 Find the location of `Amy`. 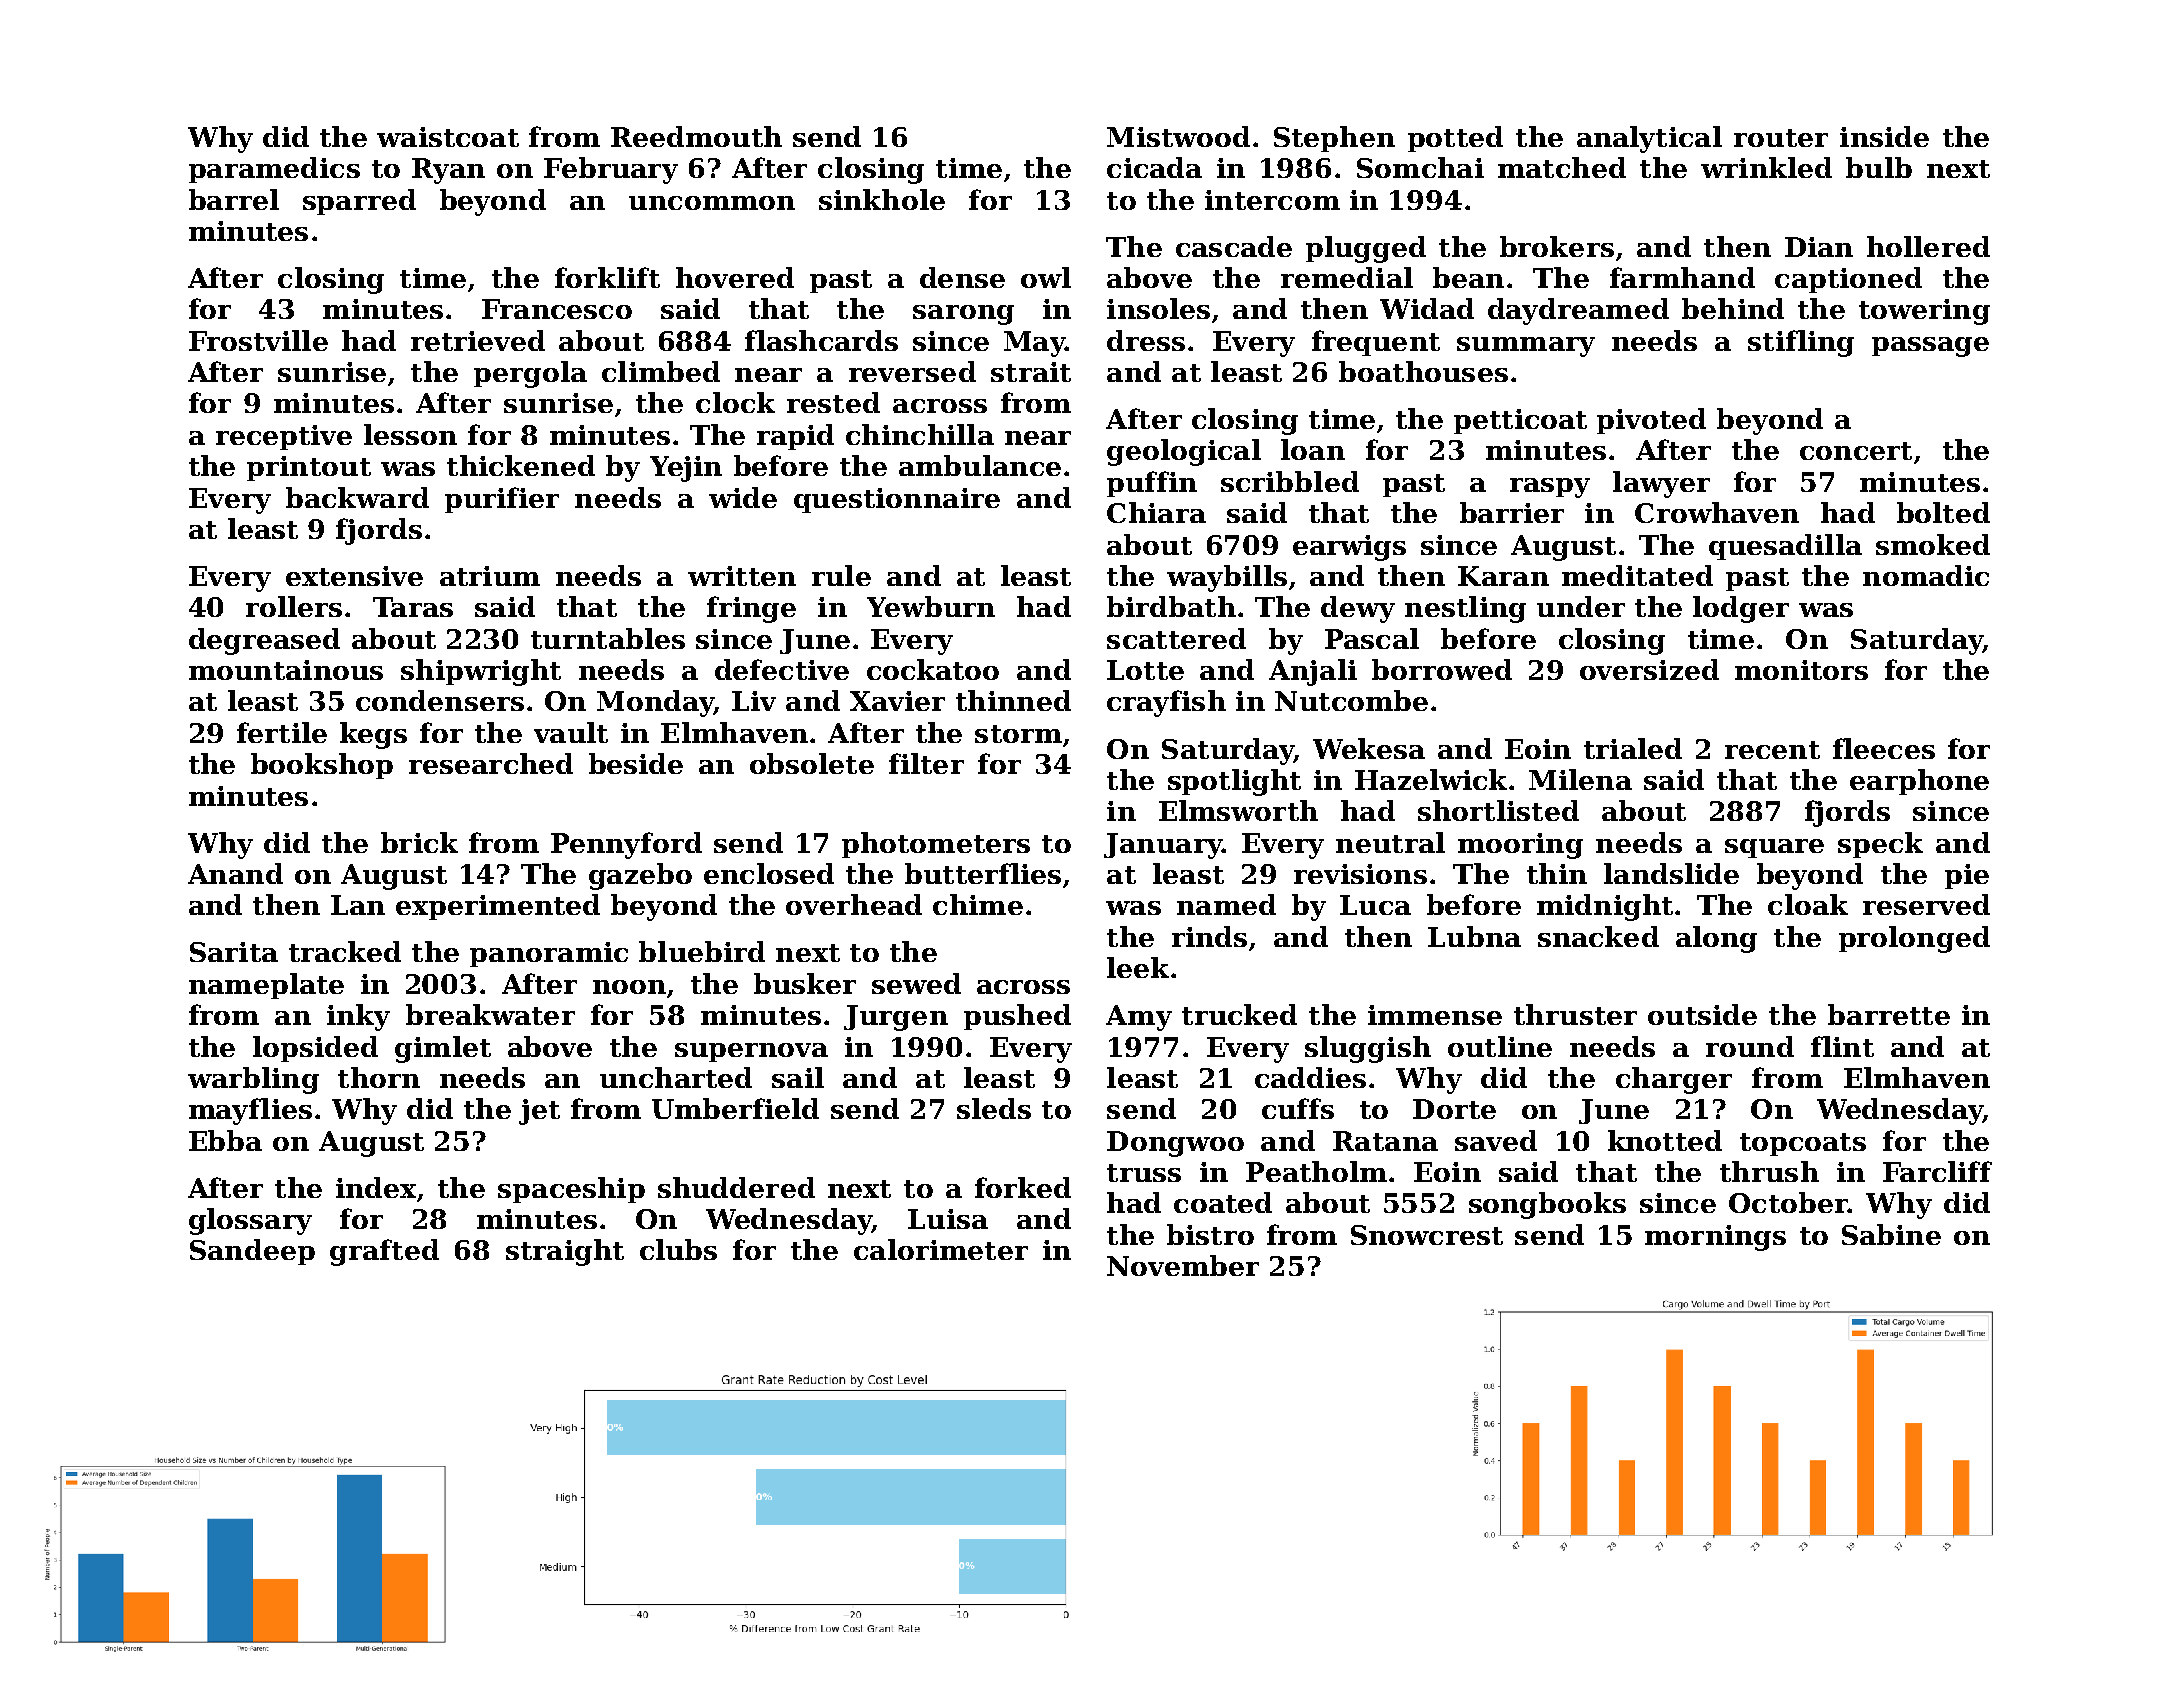

Amy is located at coordinates (1139, 1018).
